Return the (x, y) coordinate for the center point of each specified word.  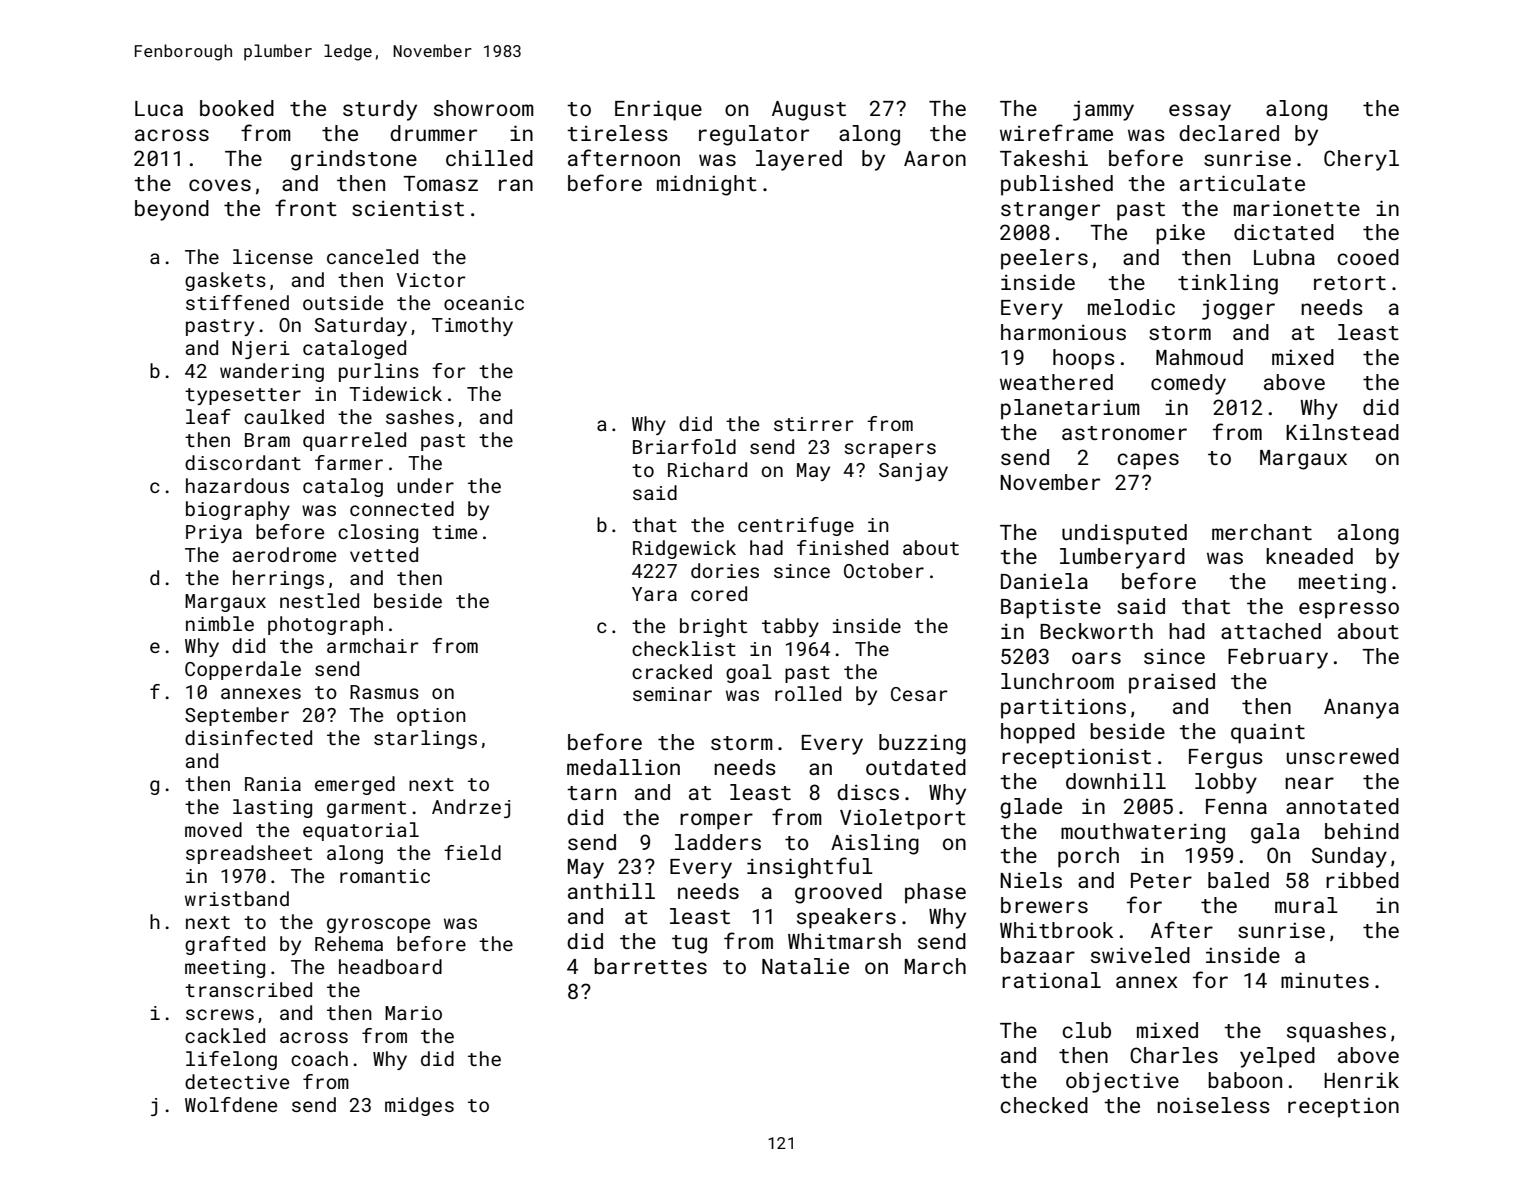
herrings (278, 579)
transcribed (248, 989)
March (935, 966)
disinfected (248, 737)
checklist (684, 648)
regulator (754, 135)
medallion (623, 767)
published (1057, 185)
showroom (484, 108)
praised (1172, 683)
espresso (1349, 610)
